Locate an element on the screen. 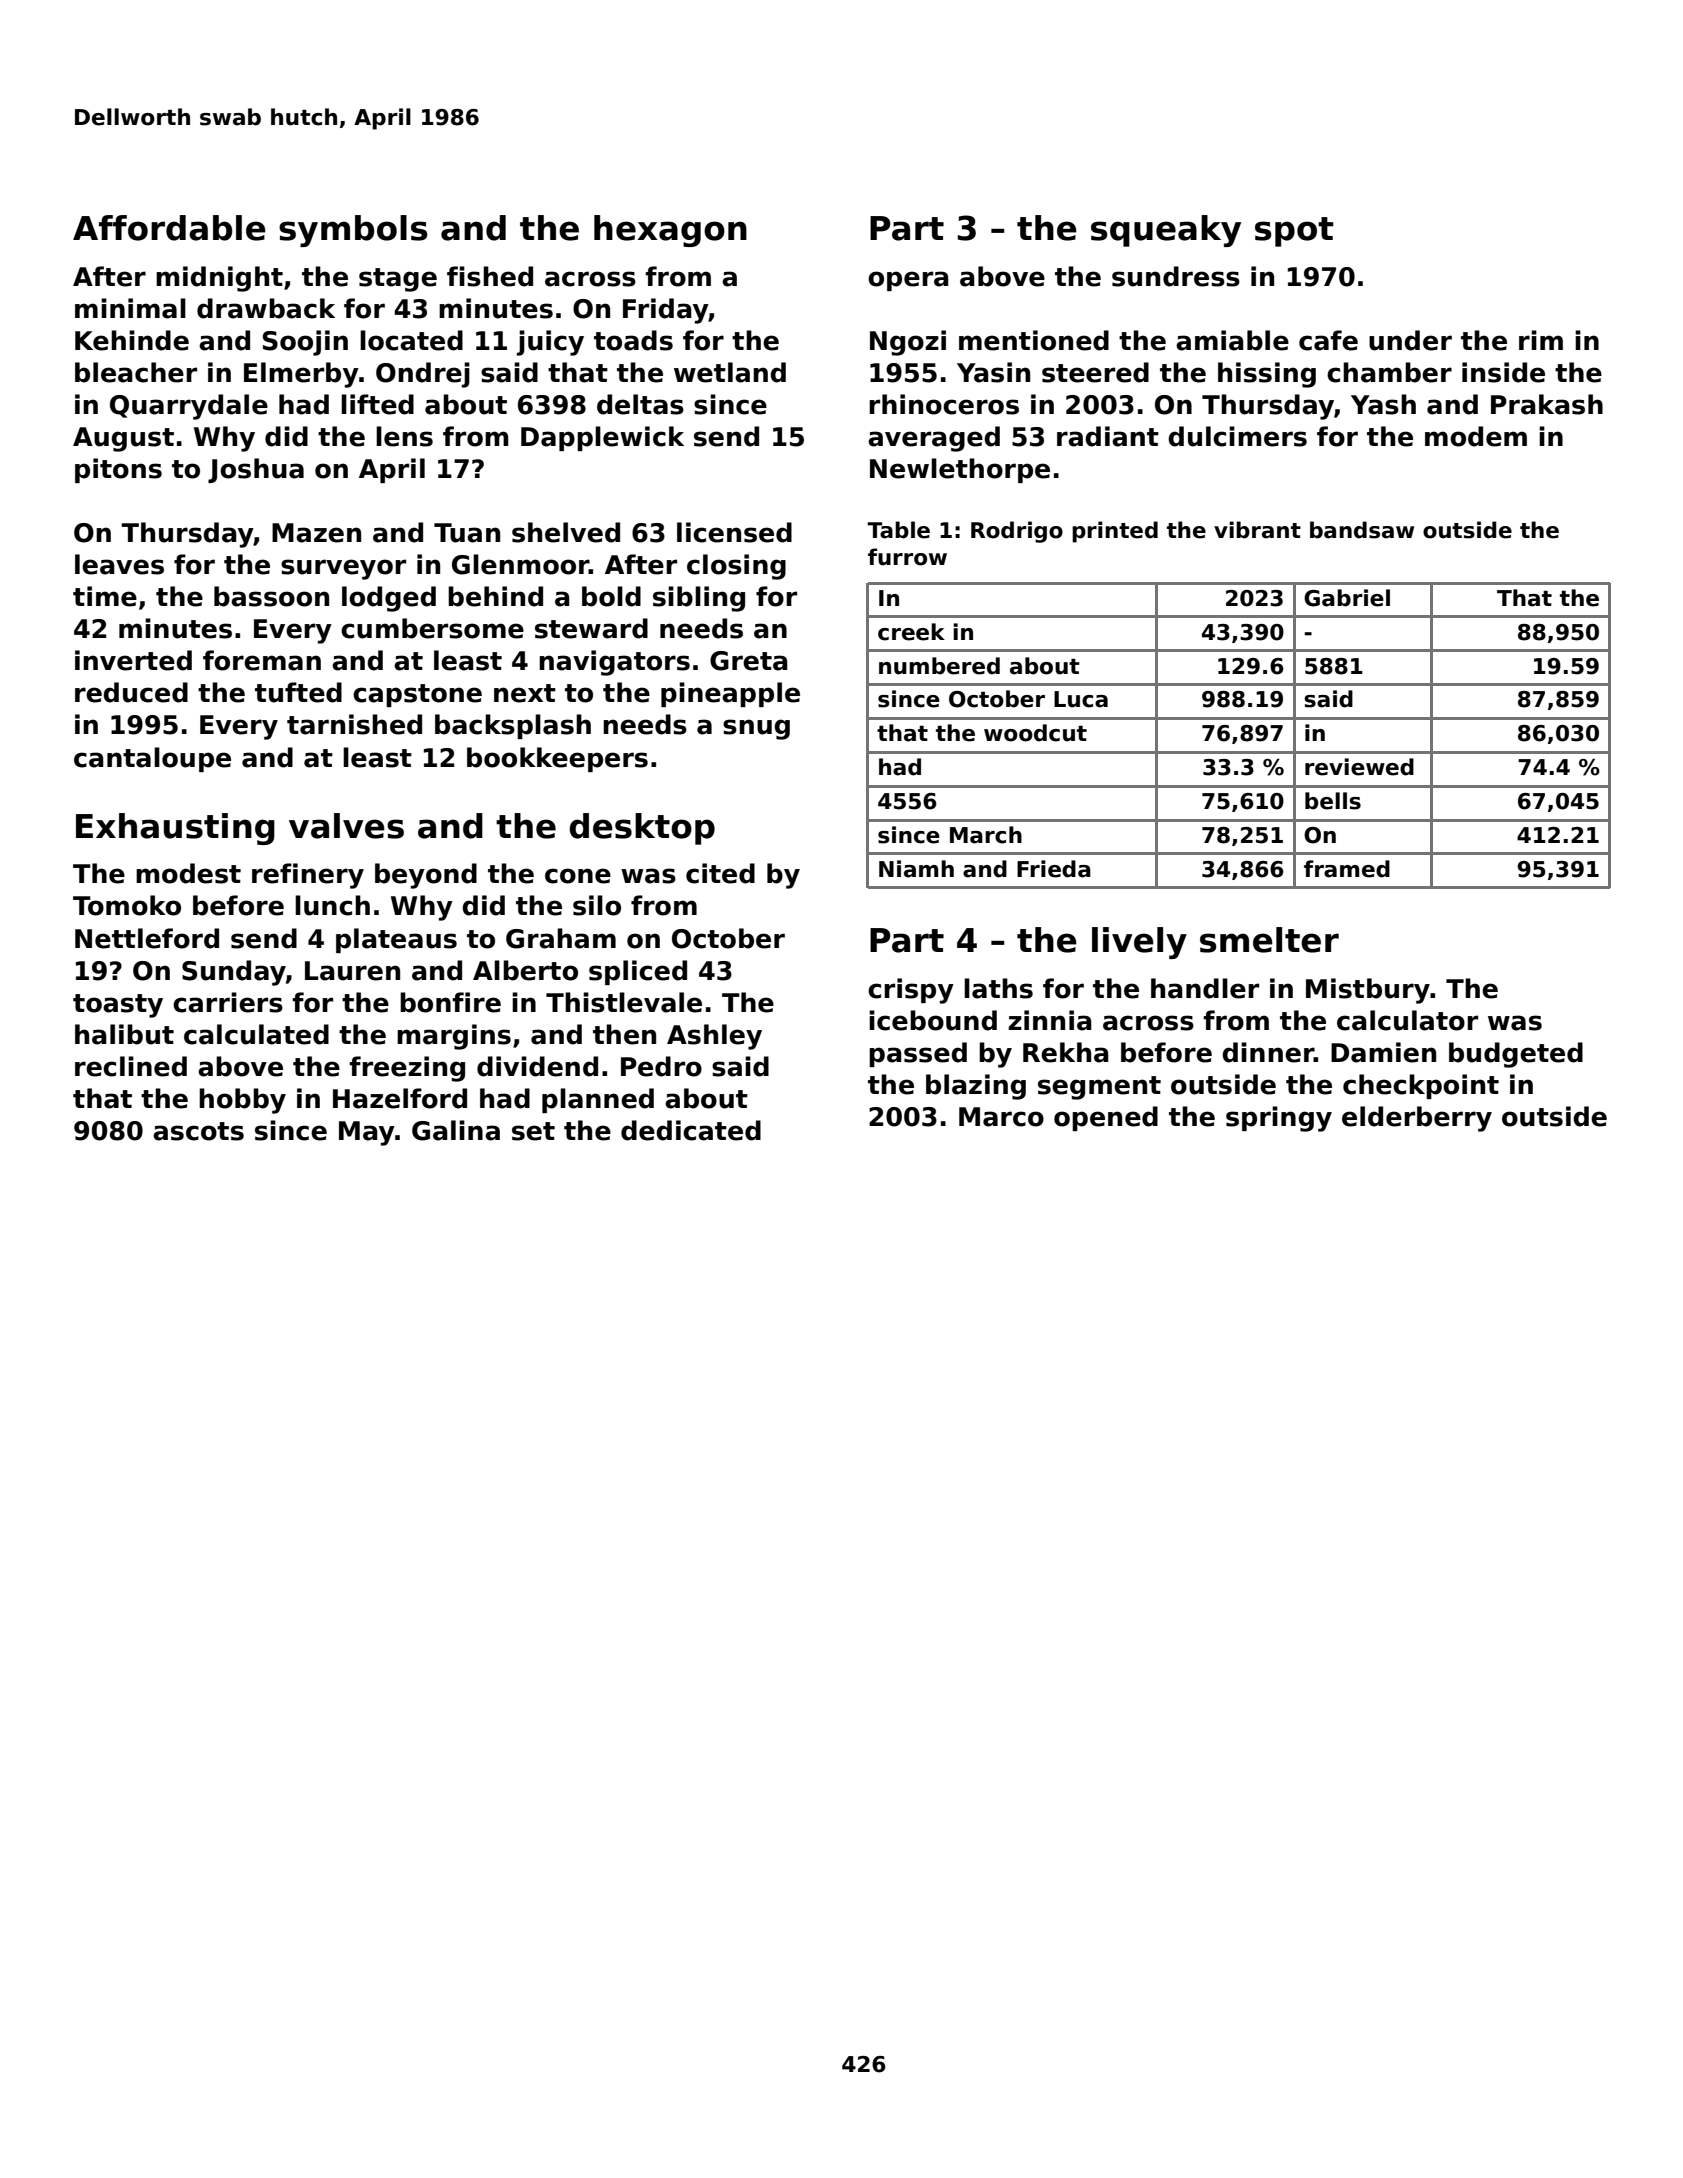 The width and height of the screenshot is (1683, 2178). Ngozi is located at coordinates (908, 343).
